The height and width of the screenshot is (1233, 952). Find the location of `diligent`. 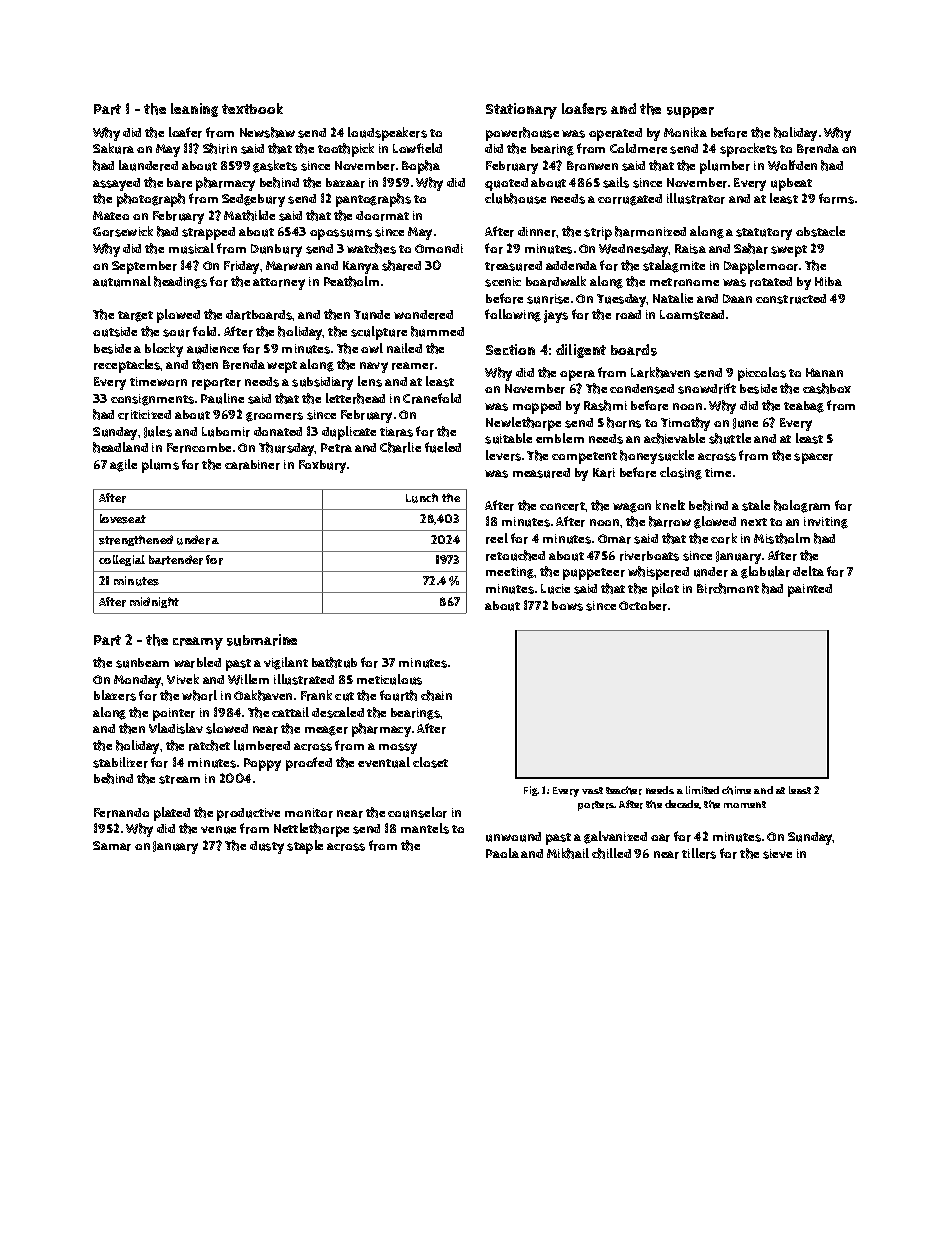

diligent is located at coordinates (581, 351).
